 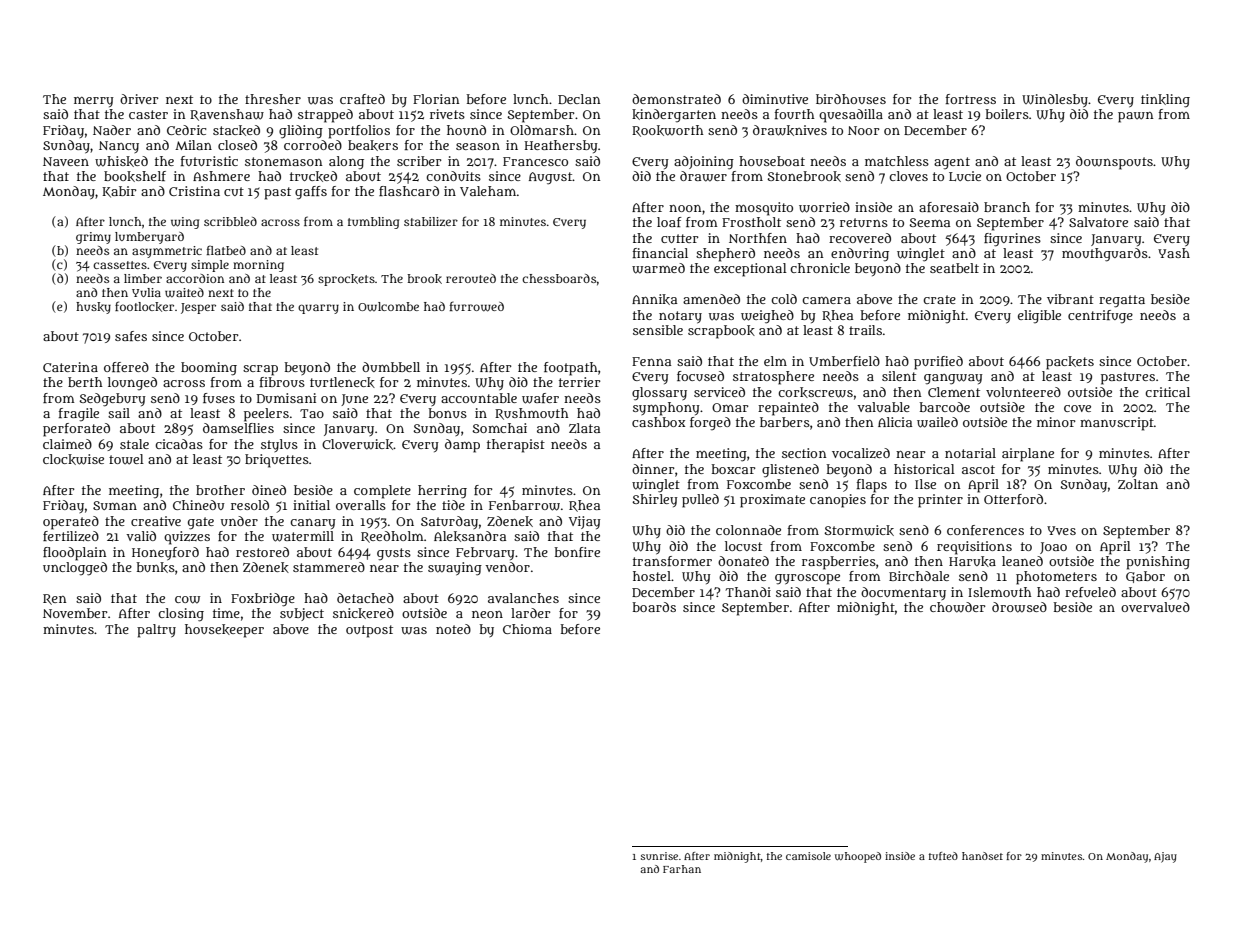 What do you see at coordinates (1013, 499) in the screenshot?
I see `Otterford` at bounding box center [1013, 499].
